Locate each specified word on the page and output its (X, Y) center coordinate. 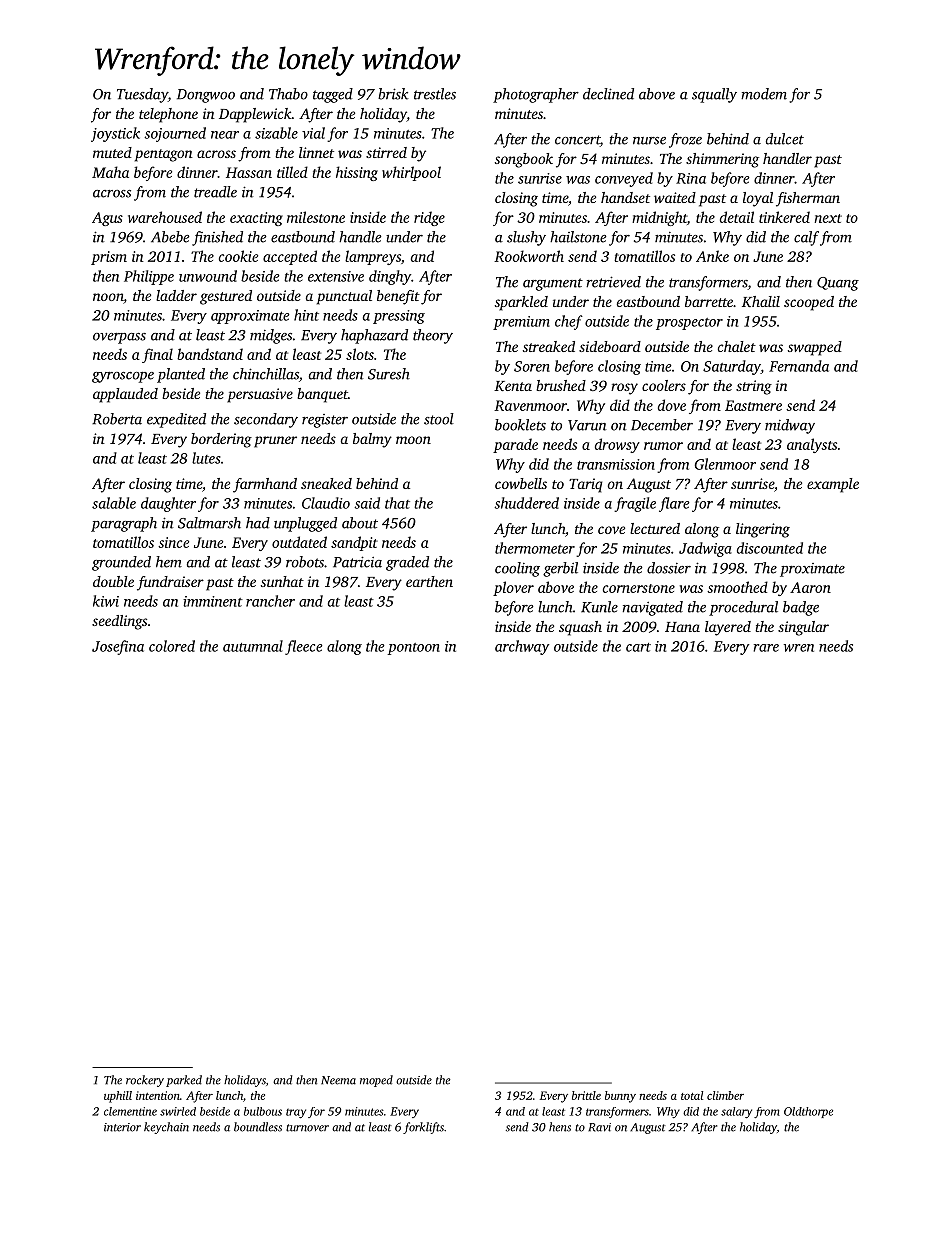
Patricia (357, 562)
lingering (763, 530)
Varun (587, 425)
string (754, 387)
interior (122, 1127)
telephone (168, 115)
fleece (304, 647)
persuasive (260, 395)
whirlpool (411, 173)
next (828, 218)
